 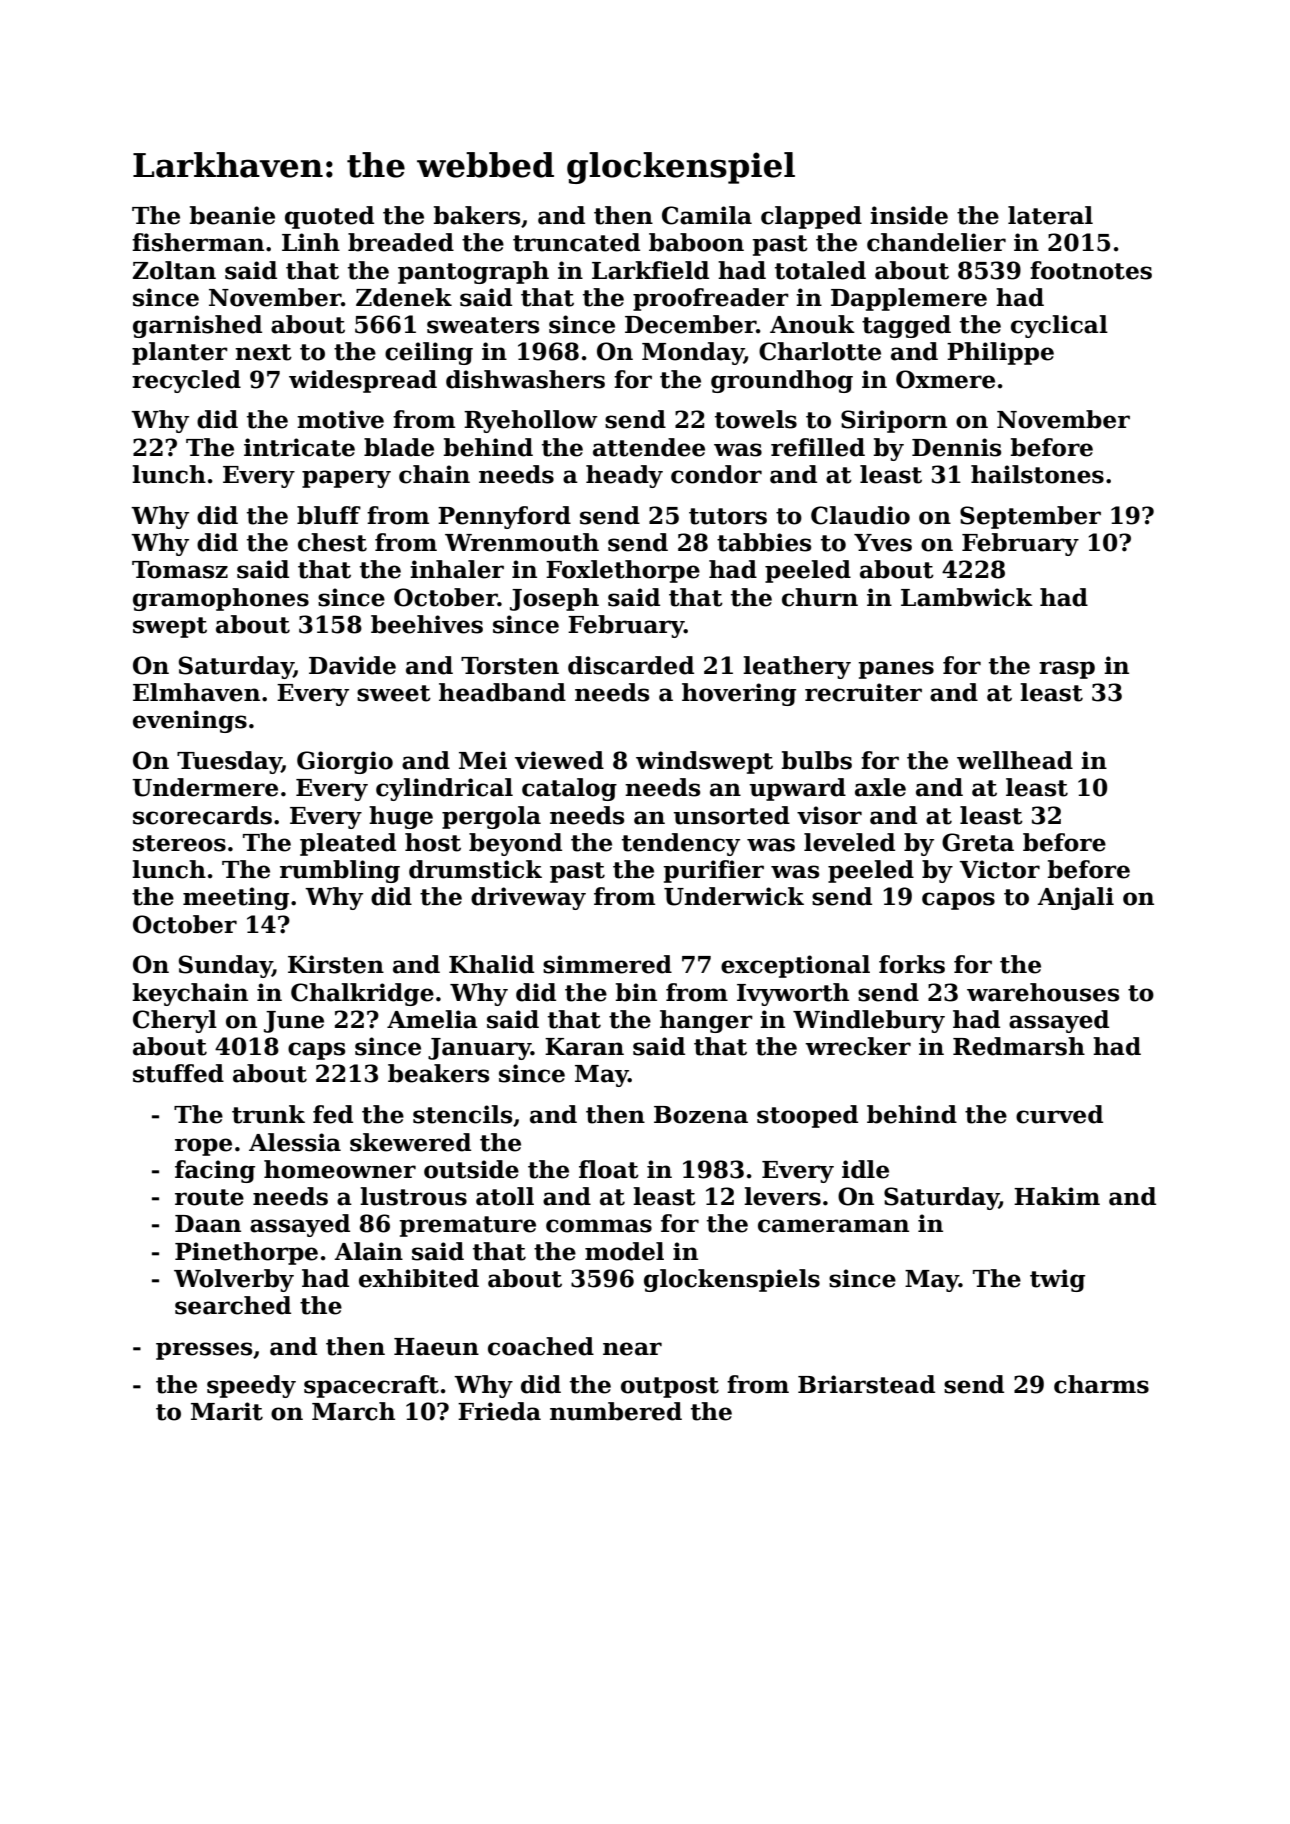 What do you see at coordinates (1057, 1280) in the page?
I see `twig` at bounding box center [1057, 1280].
